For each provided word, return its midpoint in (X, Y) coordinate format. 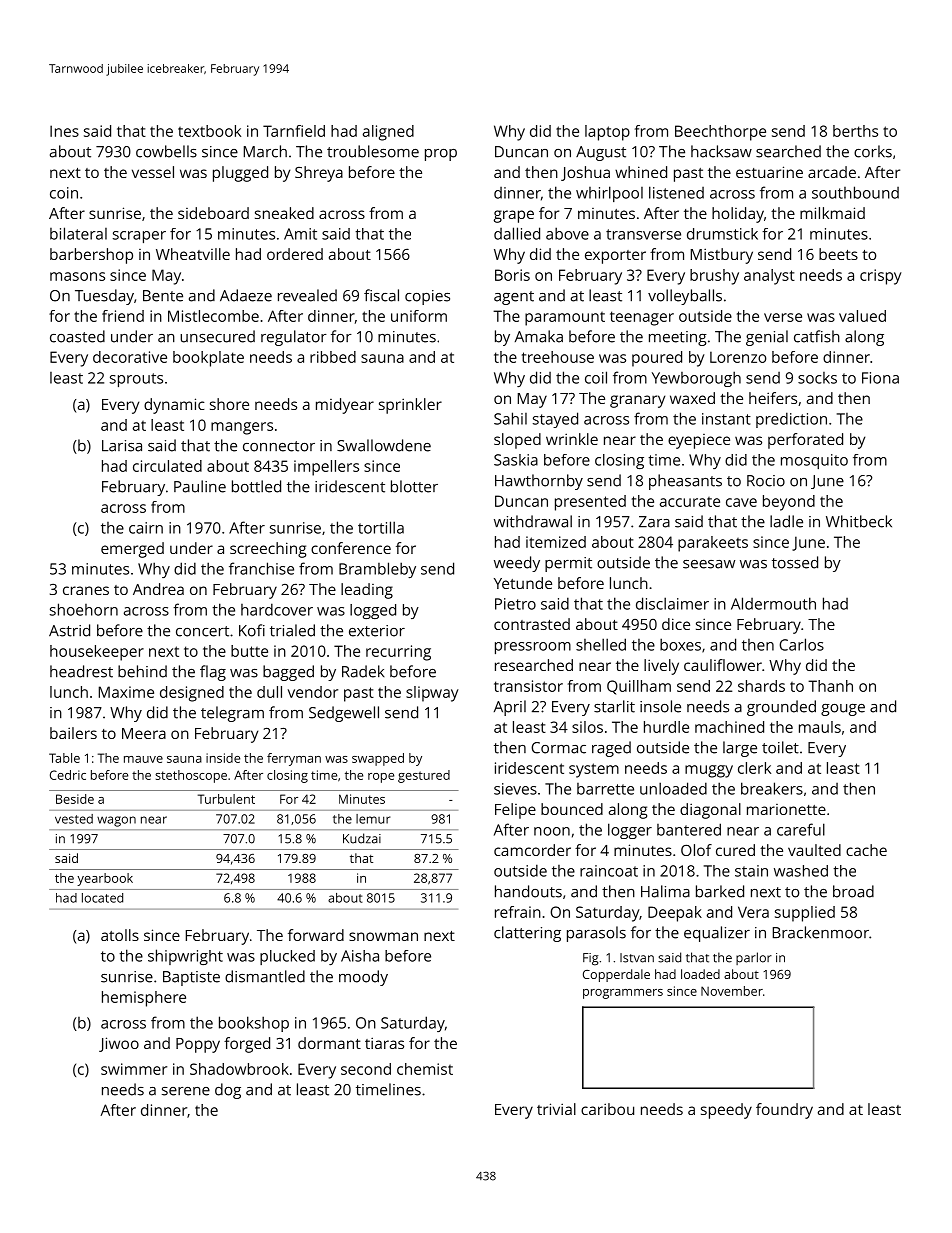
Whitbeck (859, 521)
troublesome (373, 151)
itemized (556, 542)
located (102, 898)
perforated (805, 441)
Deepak (675, 914)
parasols (596, 934)
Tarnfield (294, 131)
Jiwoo (119, 1044)
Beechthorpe (720, 133)
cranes (86, 590)
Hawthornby (539, 482)
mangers (242, 428)
